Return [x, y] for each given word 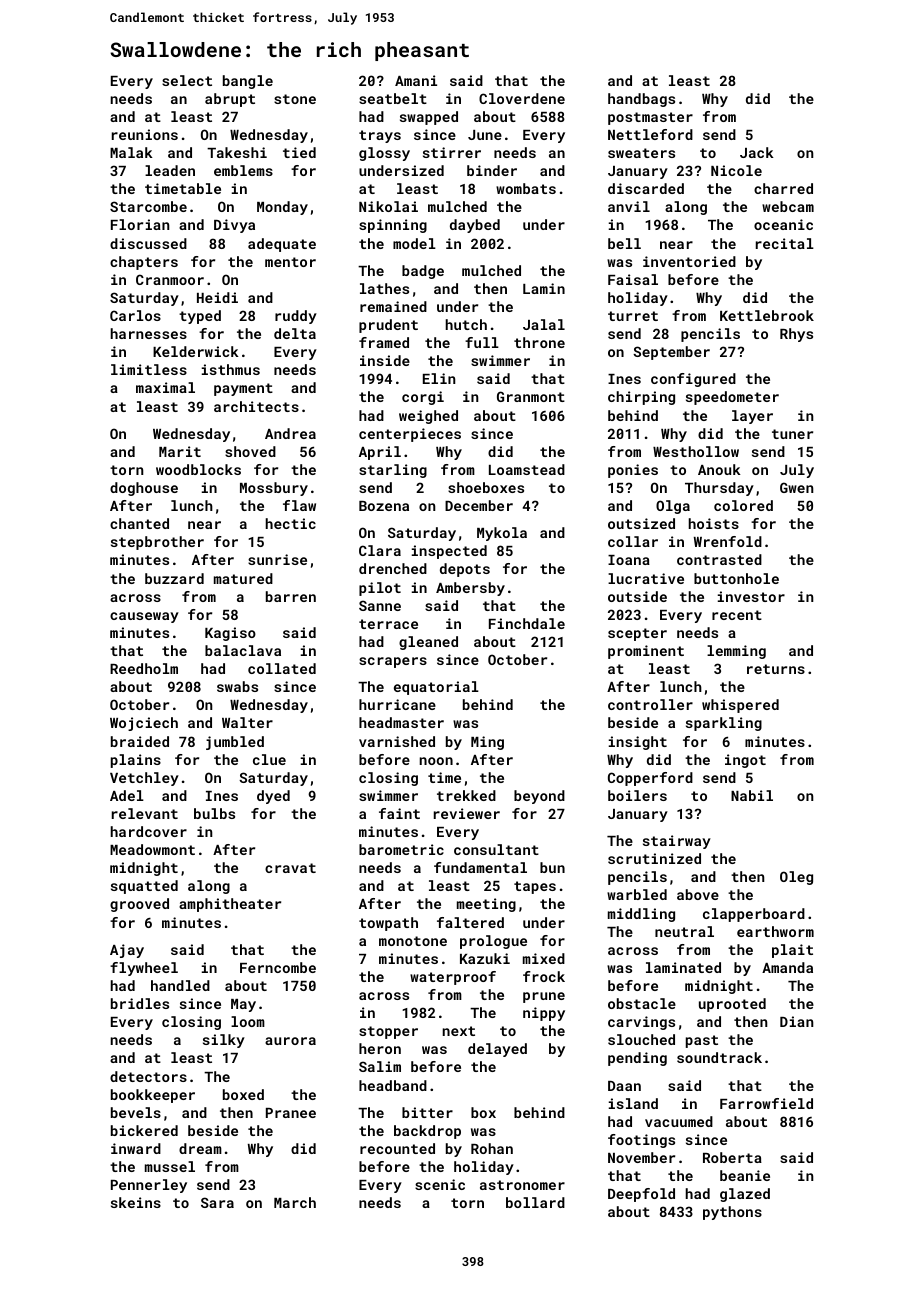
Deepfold [641, 1195]
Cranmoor [170, 279]
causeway [144, 617]
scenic [440, 1184]
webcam [788, 206]
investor [751, 596]
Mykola [502, 534]
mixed [544, 958]
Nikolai [388, 206]
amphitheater [230, 905]
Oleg [796, 878]
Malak [131, 152]
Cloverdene [522, 98]
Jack [757, 152]
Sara [217, 1202]
